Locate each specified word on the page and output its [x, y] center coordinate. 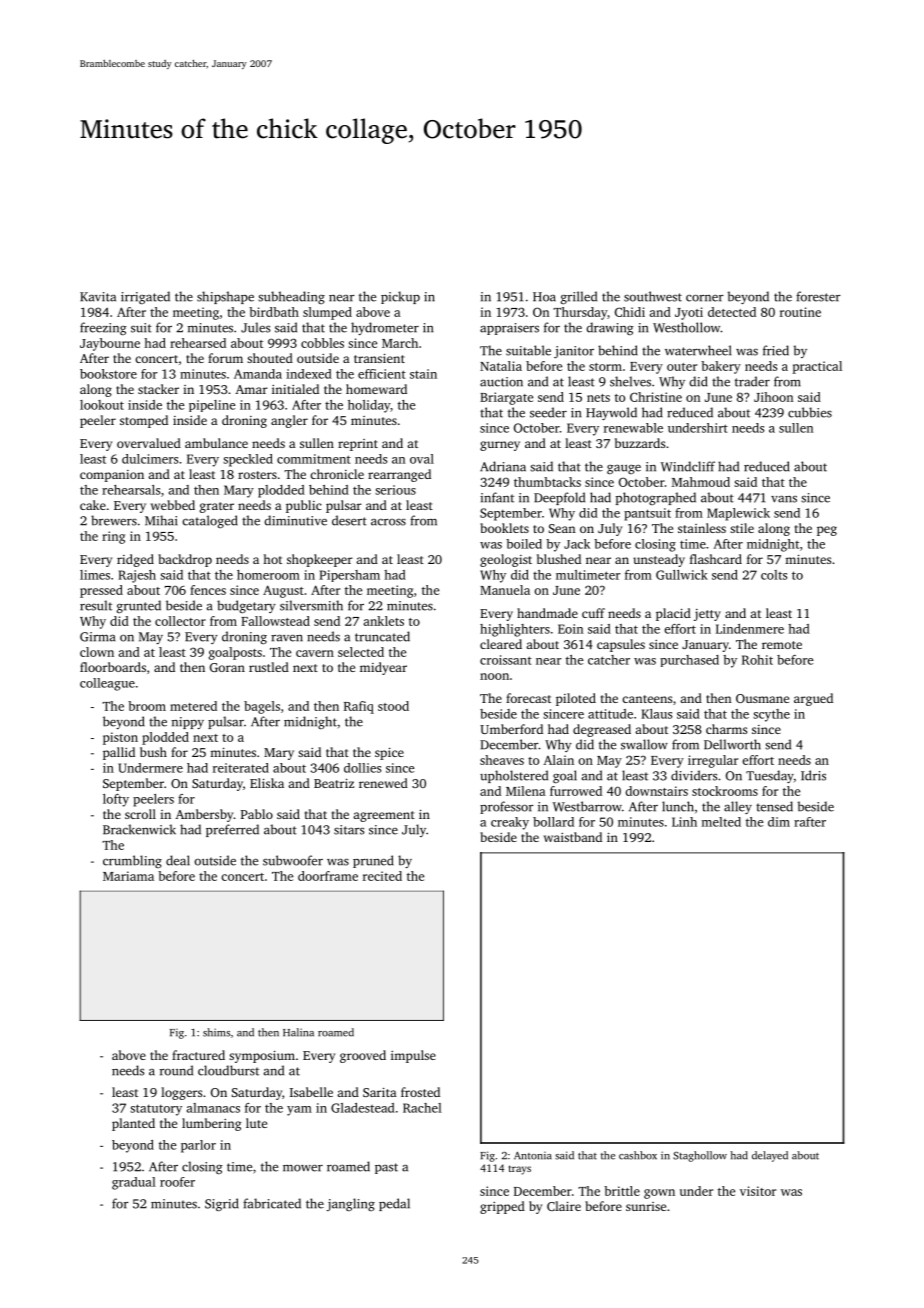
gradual [134, 1183]
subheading [291, 297]
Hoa [544, 297]
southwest [653, 296]
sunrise [646, 1206]
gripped [502, 1207]
